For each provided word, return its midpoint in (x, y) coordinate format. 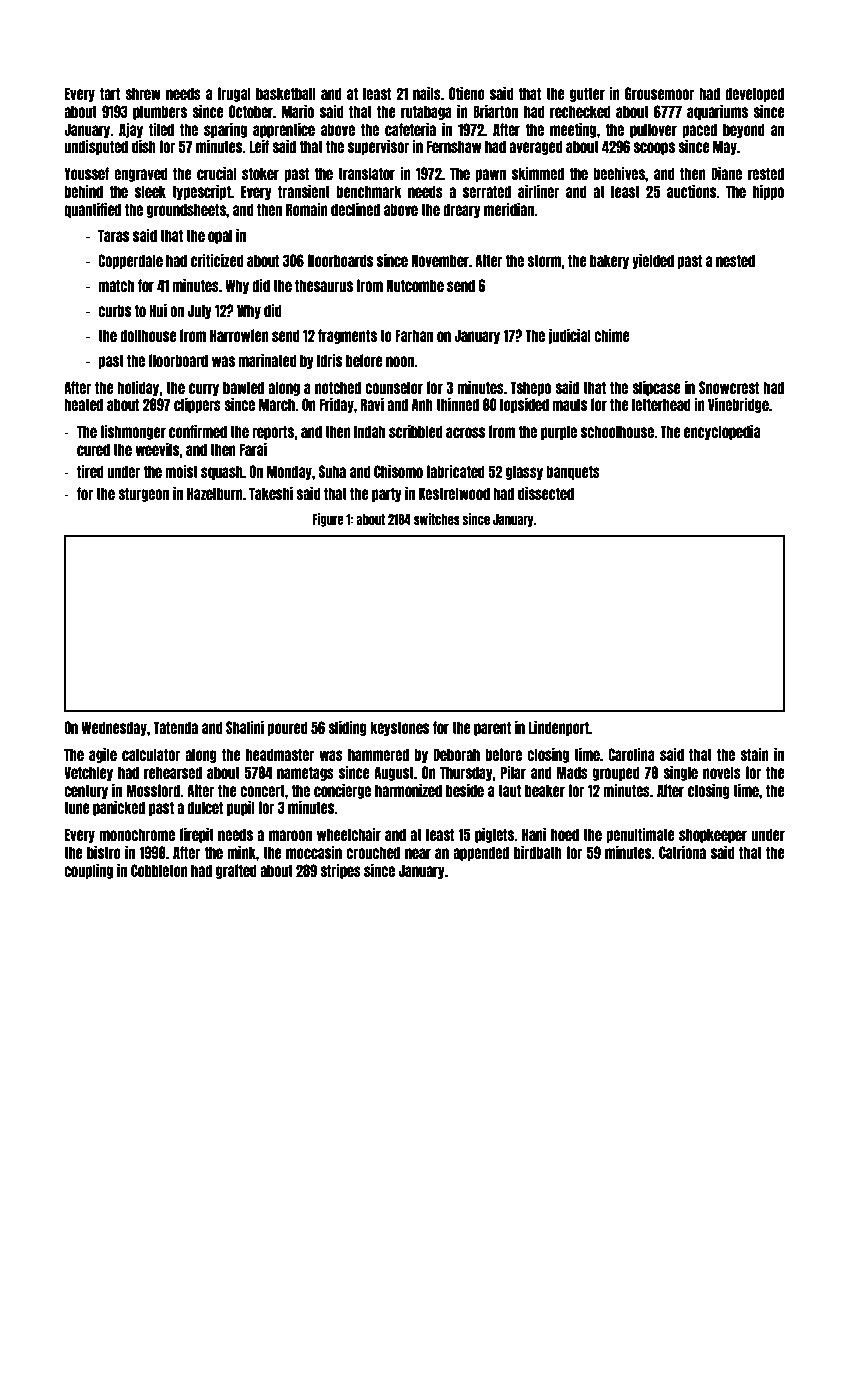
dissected (546, 493)
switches (437, 519)
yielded (653, 261)
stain (754, 754)
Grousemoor (659, 93)
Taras (113, 235)
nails (427, 93)
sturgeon (143, 494)
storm (544, 260)
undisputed (96, 147)
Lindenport (559, 728)
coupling (88, 871)
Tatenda (175, 727)
